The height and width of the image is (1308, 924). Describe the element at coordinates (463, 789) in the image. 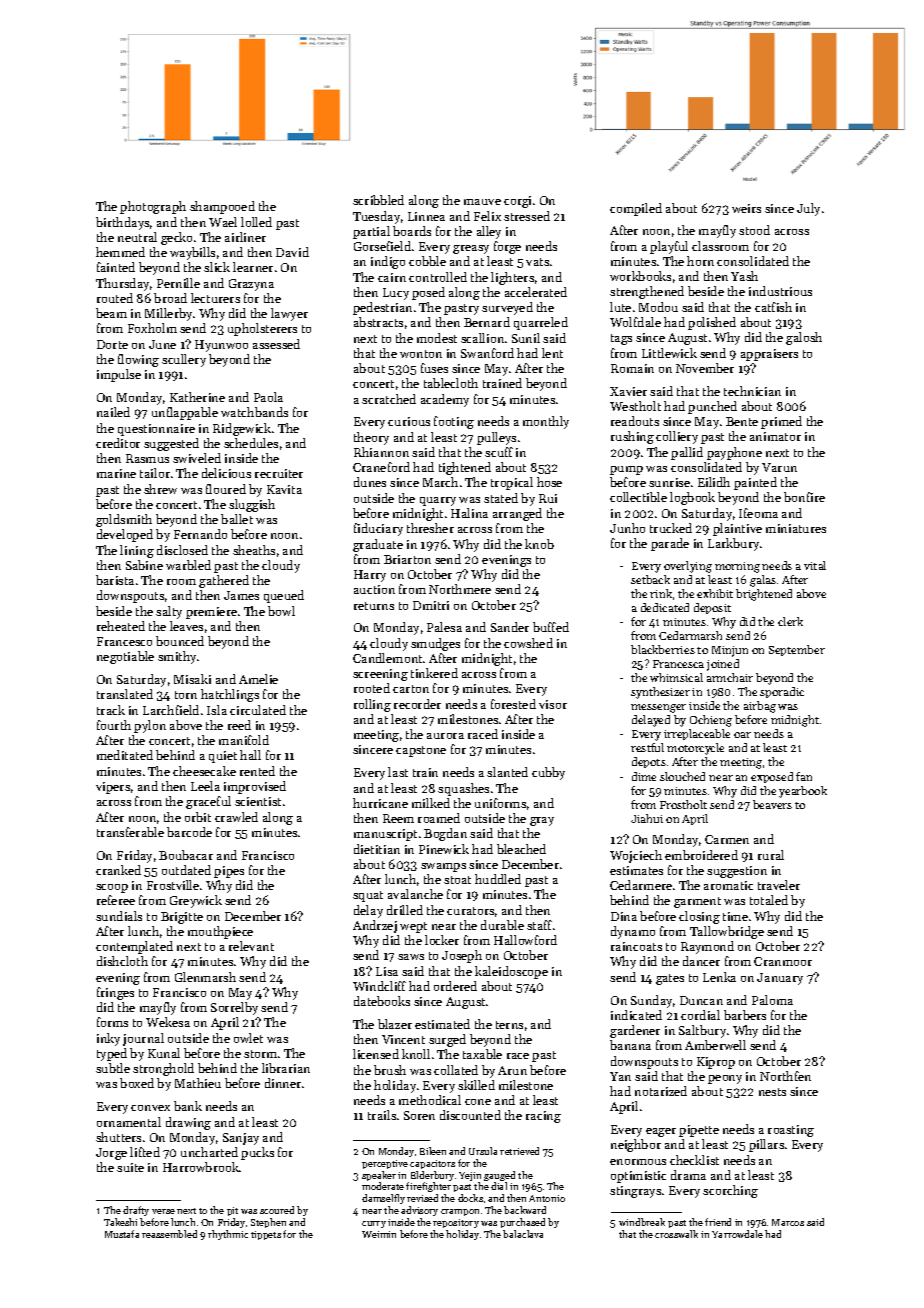

I see `squashes` at that location.
